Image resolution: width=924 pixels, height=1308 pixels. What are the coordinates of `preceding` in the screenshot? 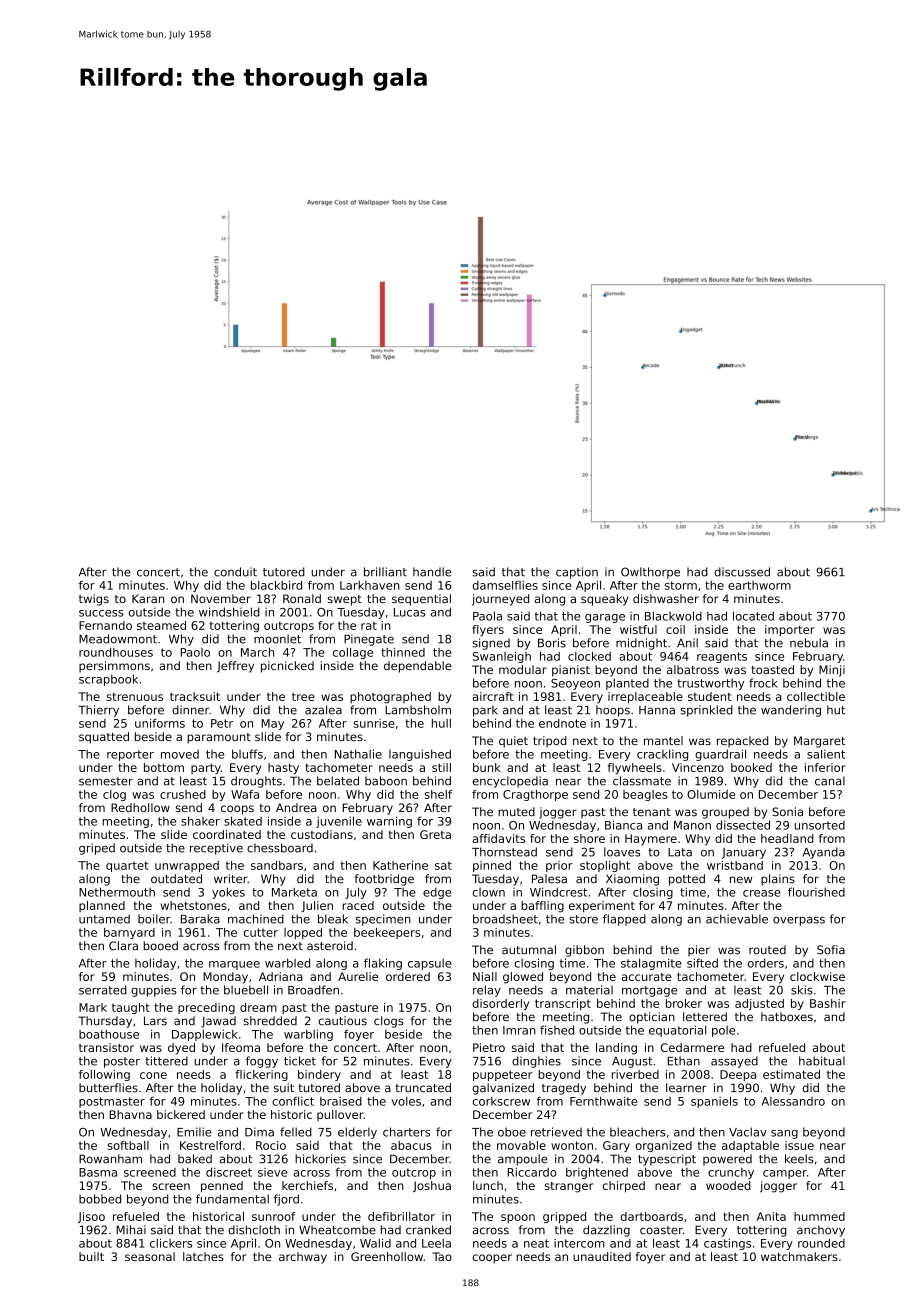 It's located at (206, 1008).
